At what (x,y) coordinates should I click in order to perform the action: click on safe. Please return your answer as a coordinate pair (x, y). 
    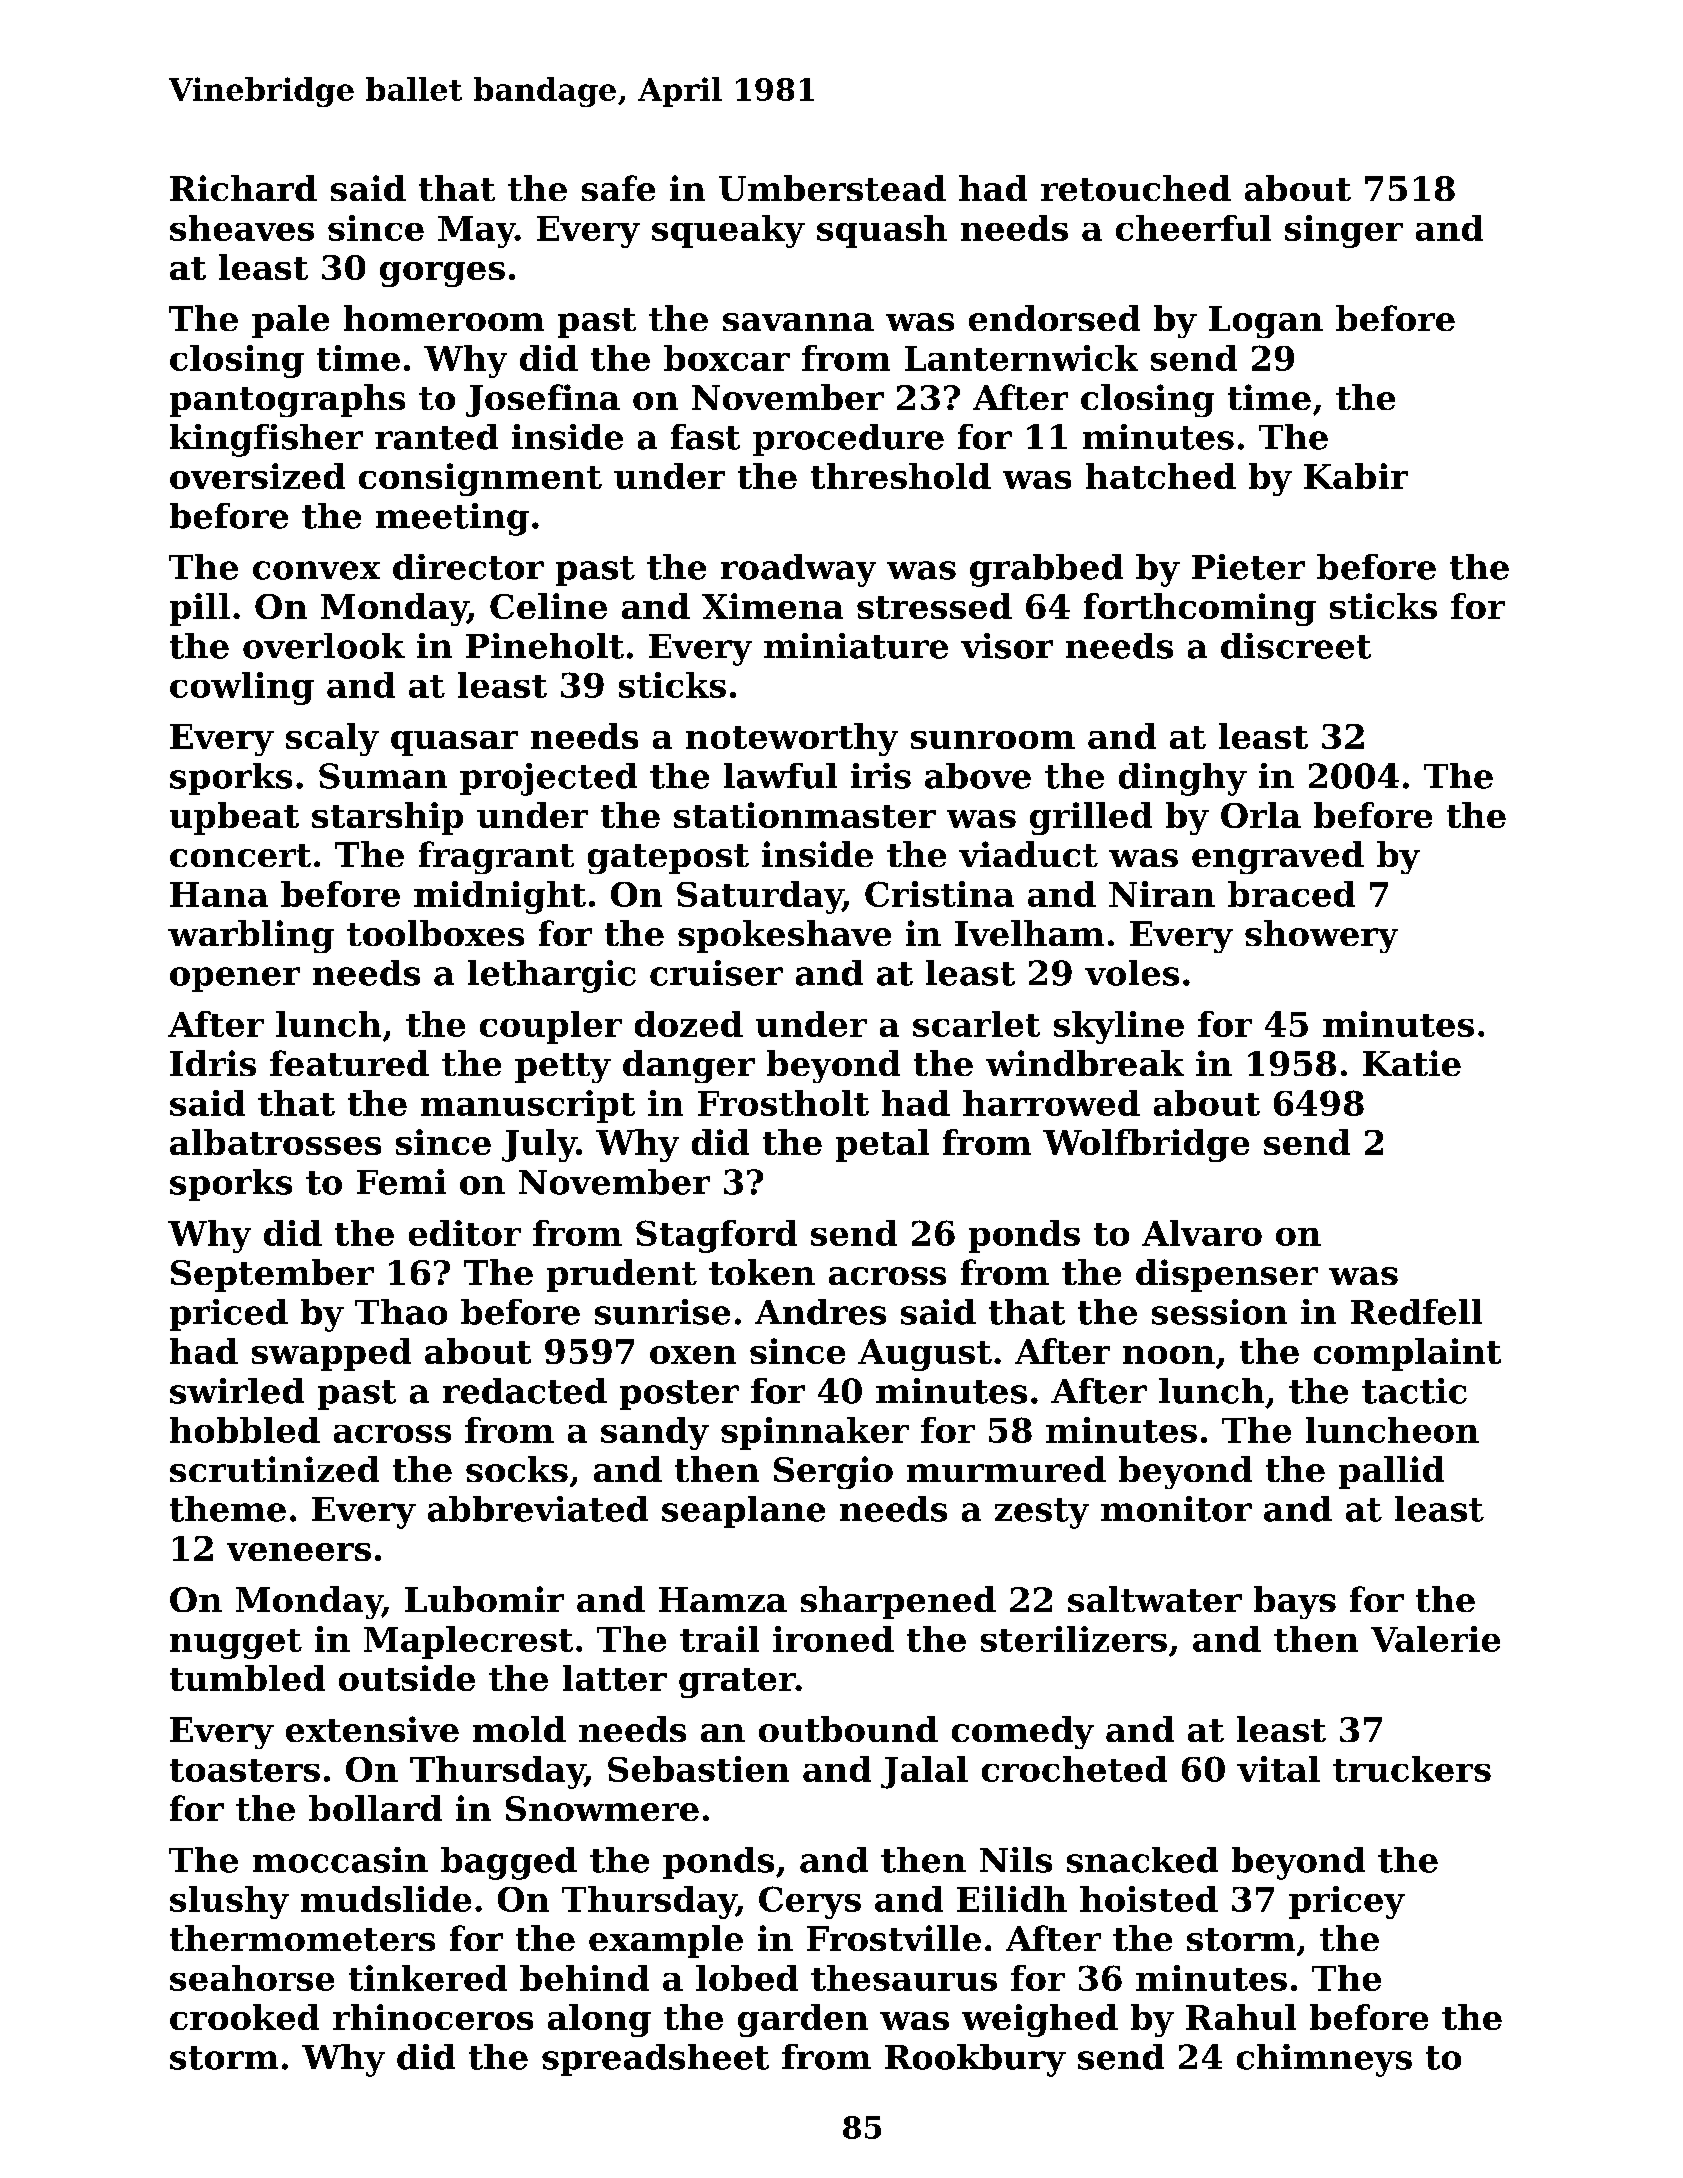
    Looking at the image, I should click on (618, 188).
